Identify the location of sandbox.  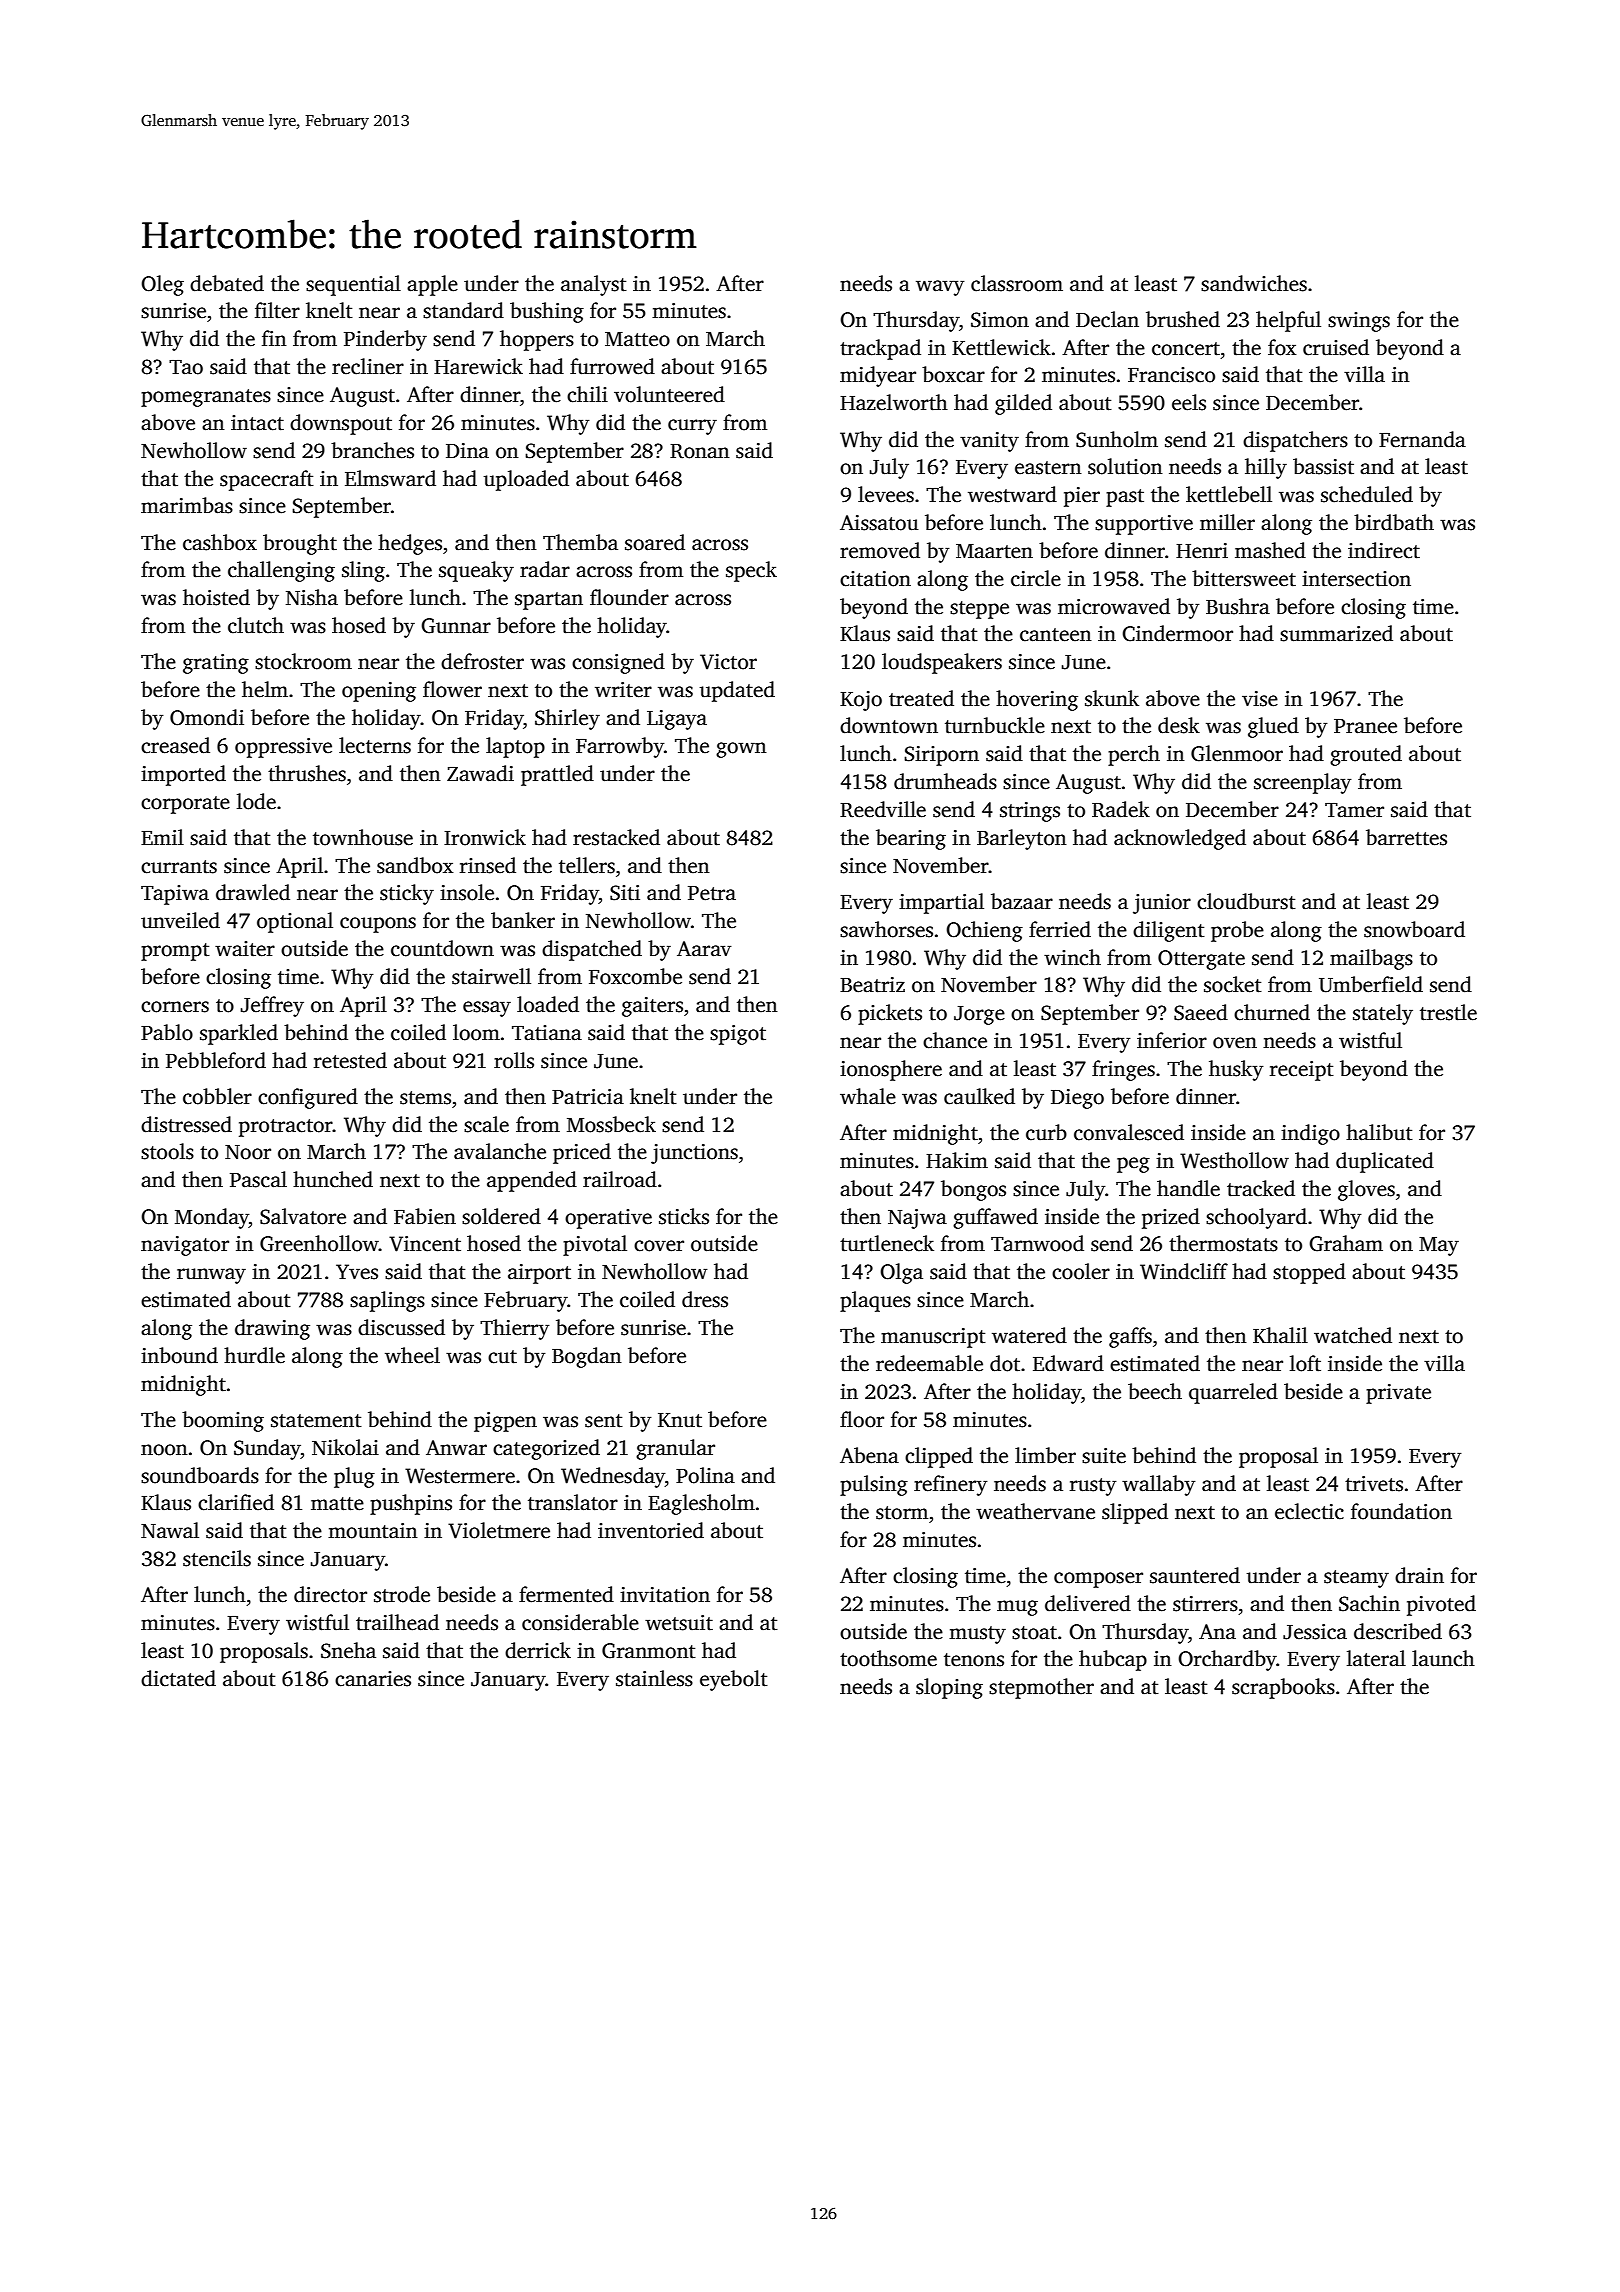
(415, 865).
